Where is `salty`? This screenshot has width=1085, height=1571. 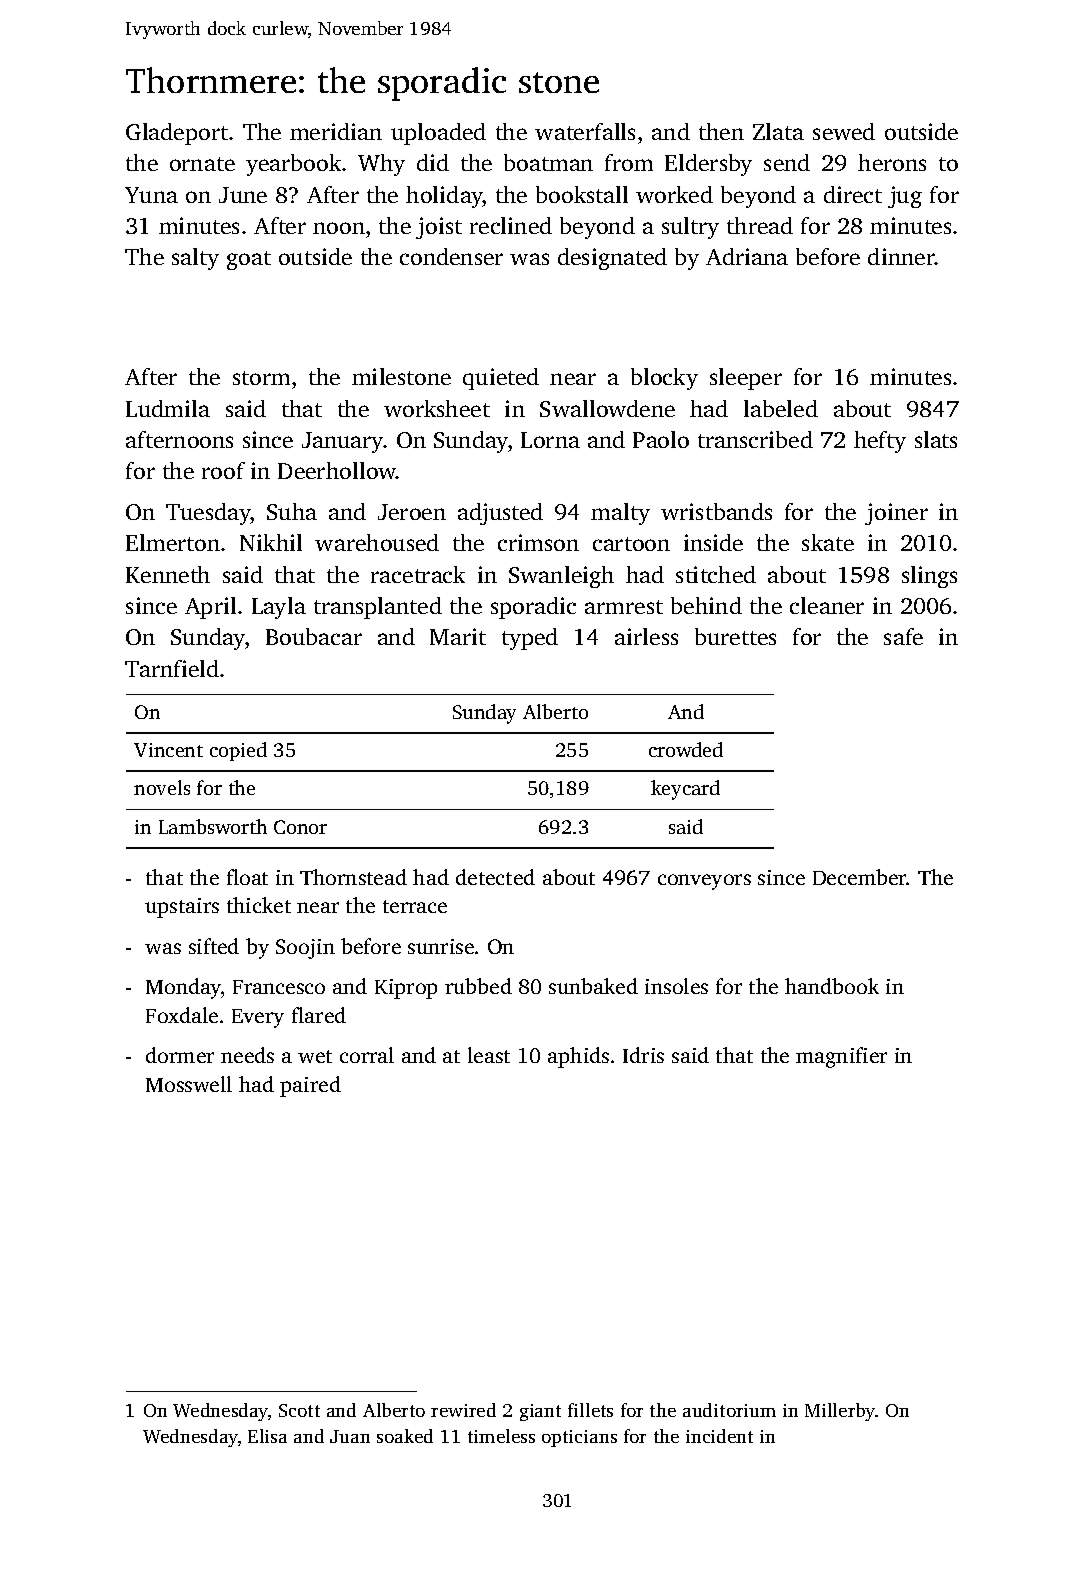
salty is located at coordinates (195, 259).
